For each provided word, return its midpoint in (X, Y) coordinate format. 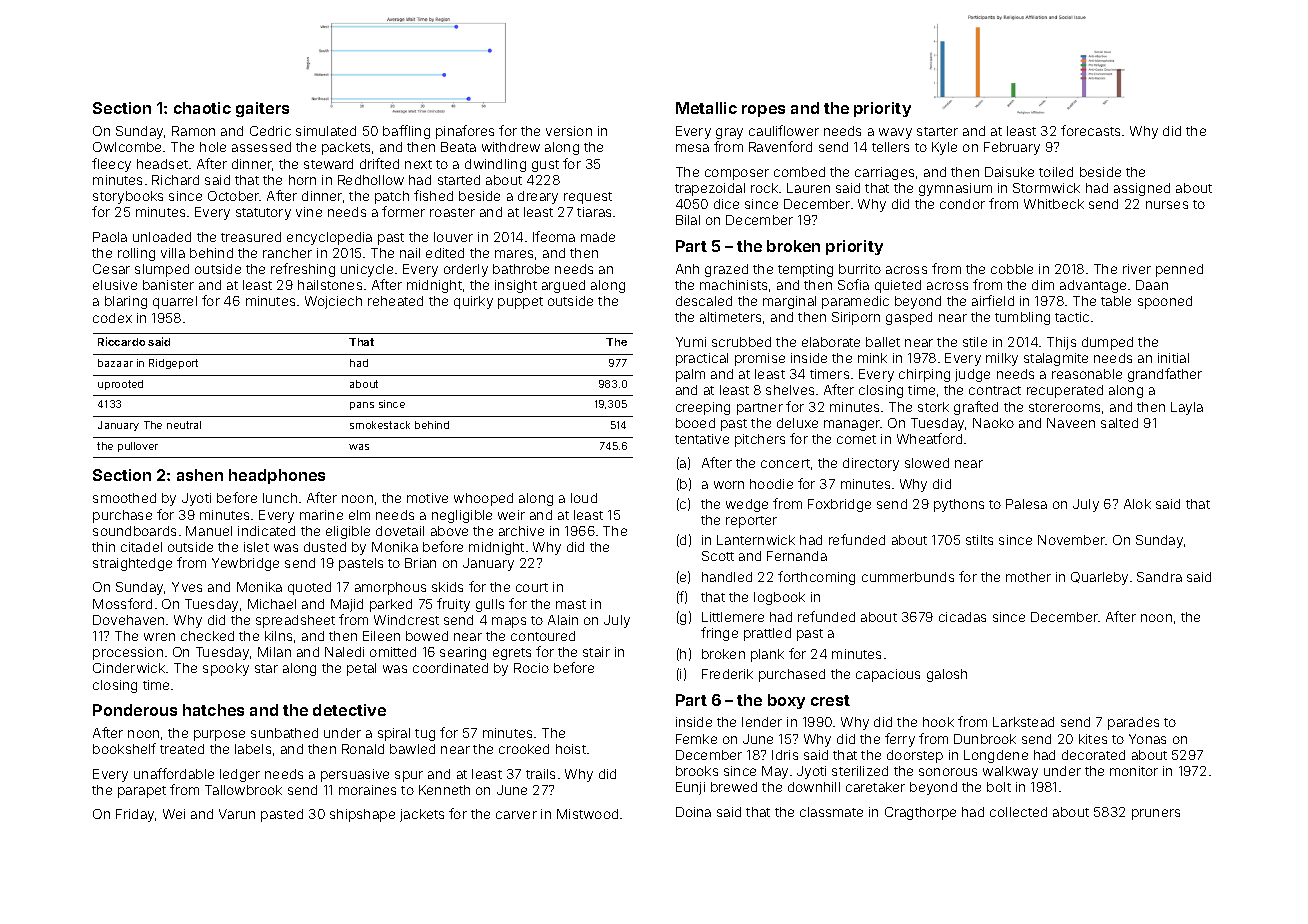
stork (933, 407)
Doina (693, 812)
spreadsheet (295, 621)
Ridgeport (173, 364)
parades (1133, 723)
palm (690, 375)
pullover (138, 447)
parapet (142, 792)
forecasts (1090, 130)
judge (972, 375)
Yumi (691, 342)
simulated (326, 131)
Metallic (706, 108)
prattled (767, 634)
